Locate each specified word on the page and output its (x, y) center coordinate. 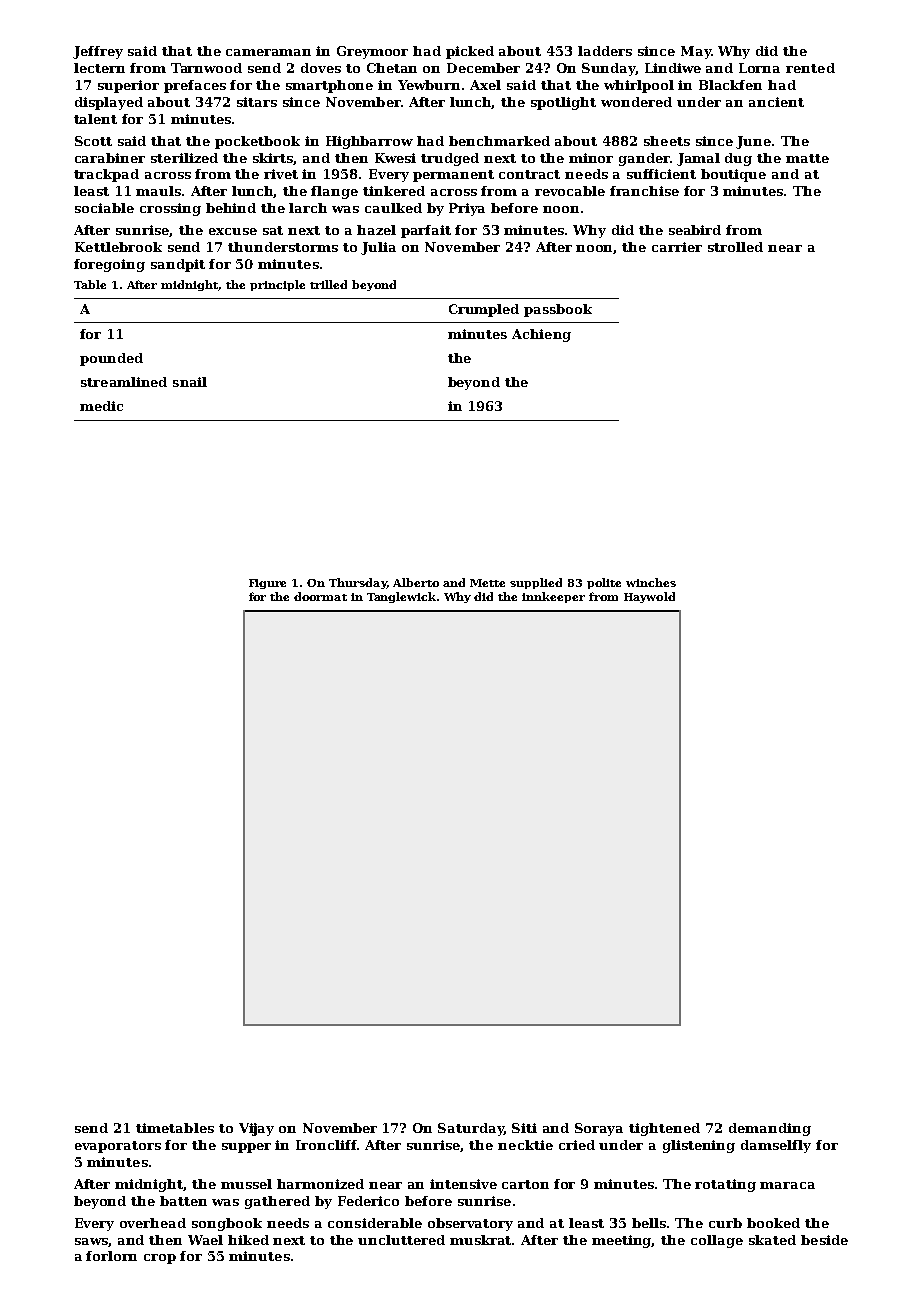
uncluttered (401, 1240)
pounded (111, 359)
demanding (770, 1129)
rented (810, 68)
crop (160, 1259)
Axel (485, 85)
